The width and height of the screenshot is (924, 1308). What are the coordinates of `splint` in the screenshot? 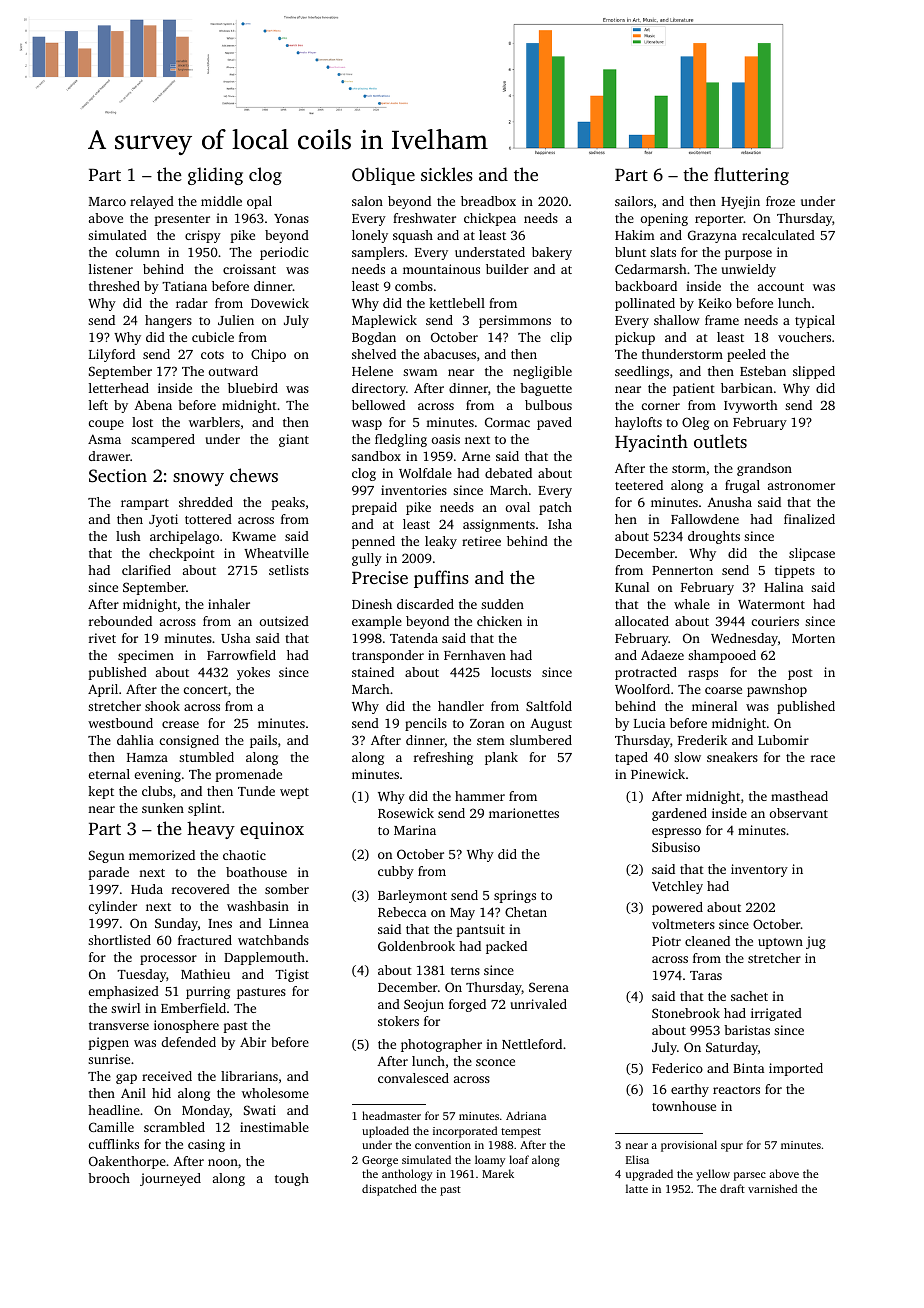 It's located at (204, 809).
